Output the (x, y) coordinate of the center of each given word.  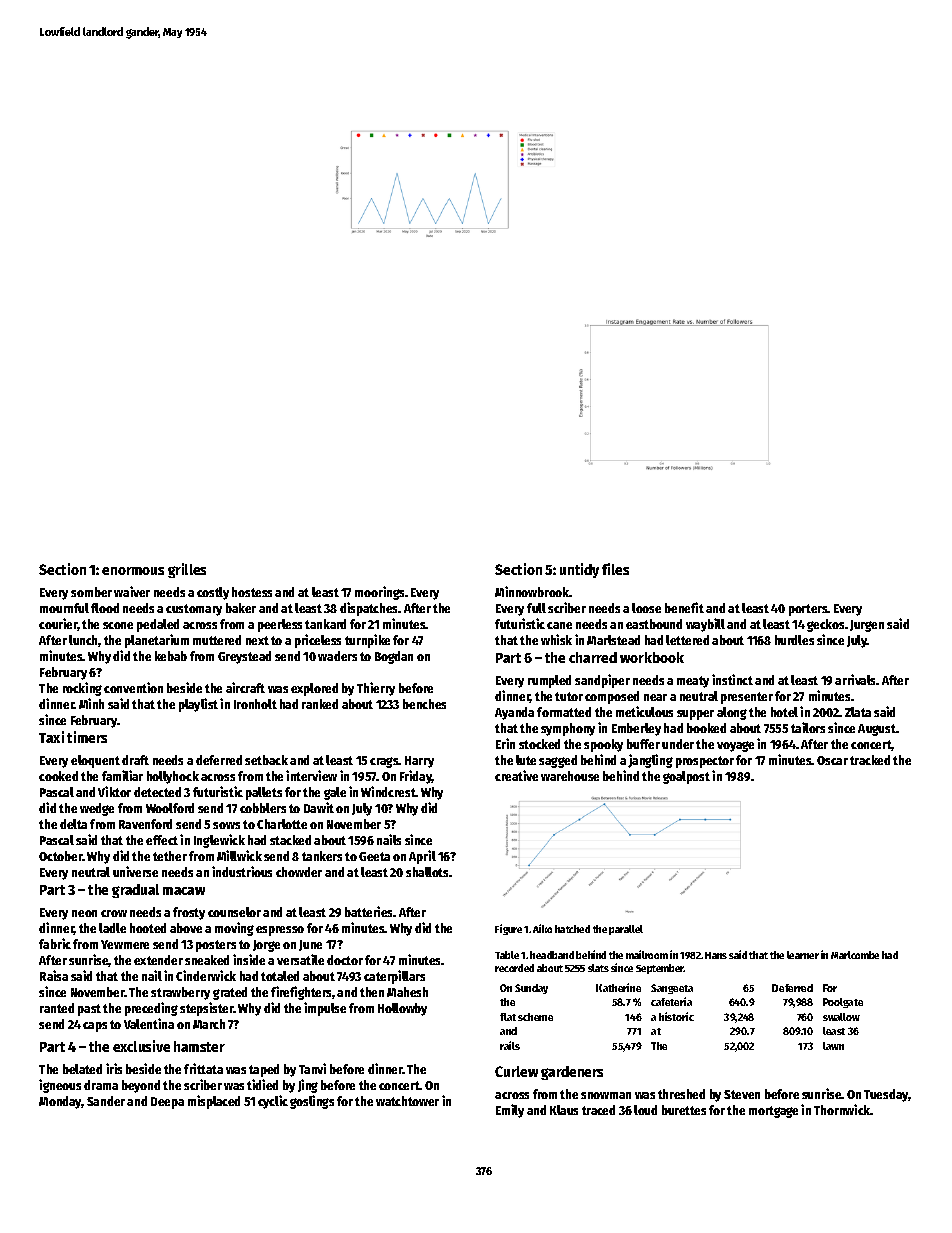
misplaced (214, 1102)
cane (559, 625)
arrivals (856, 679)
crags (384, 762)
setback (266, 760)
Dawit (319, 807)
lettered (687, 640)
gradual (135, 891)
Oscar (832, 760)
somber (91, 592)
